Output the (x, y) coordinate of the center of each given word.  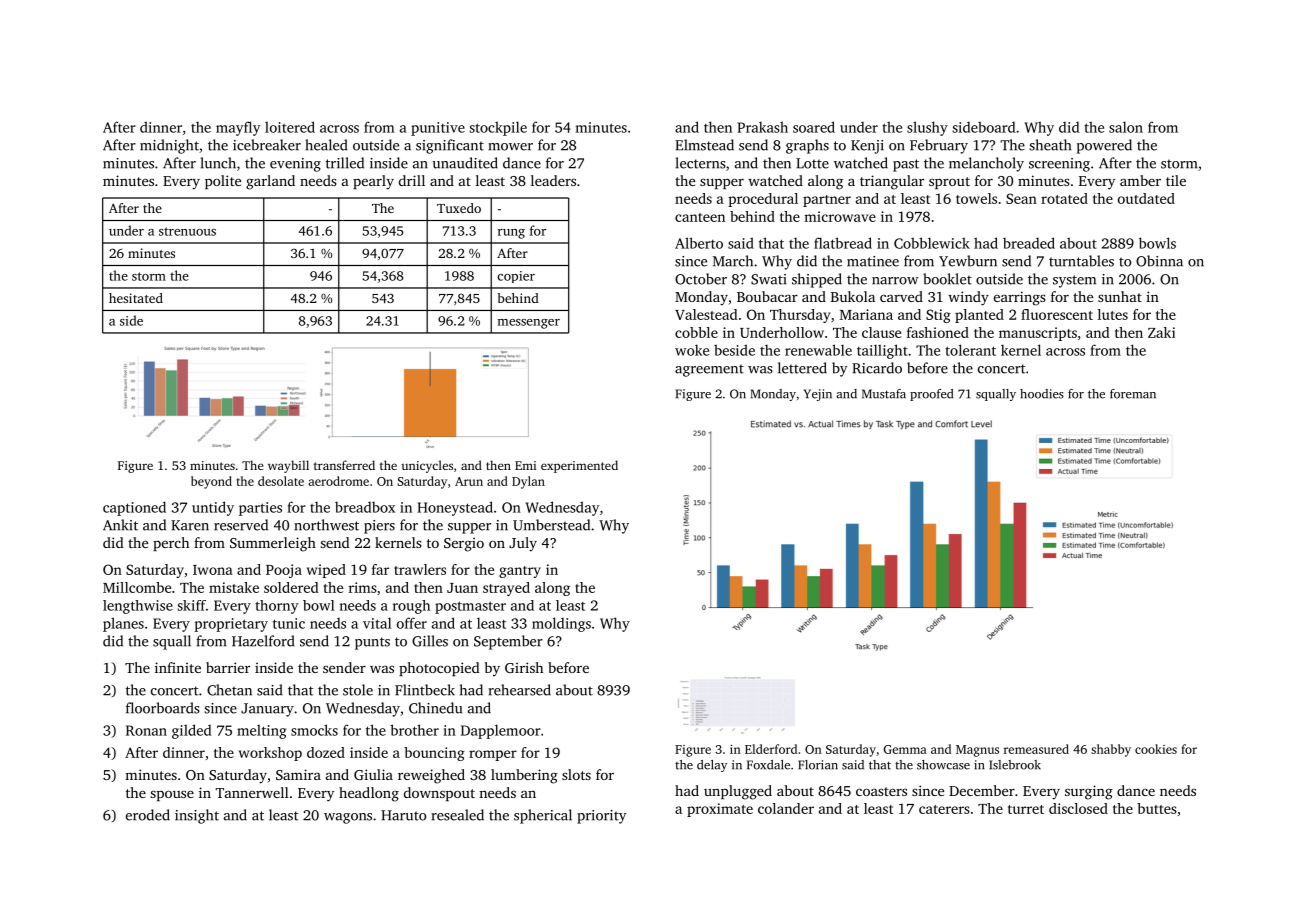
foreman (1133, 394)
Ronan (146, 730)
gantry (520, 572)
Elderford (771, 749)
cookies (1156, 749)
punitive (438, 129)
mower (510, 147)
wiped (326, 571)
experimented (579, 466)
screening (1059, 165)
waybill (288, 466)
